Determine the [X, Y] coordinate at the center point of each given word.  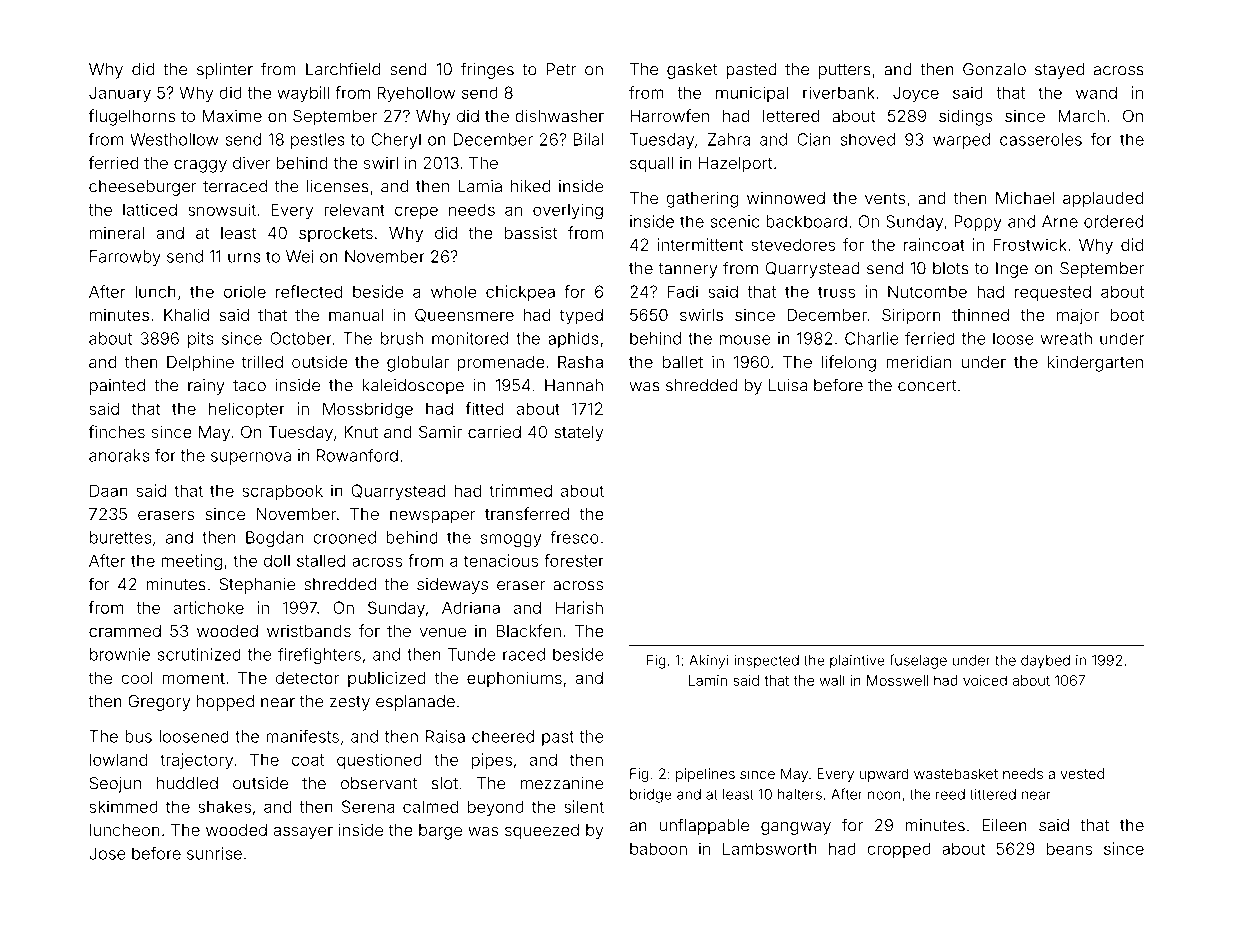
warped [961, 141]
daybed [1045, 662]
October [301, 338]
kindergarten [1095, 363]
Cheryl [396, 141]
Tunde [472, 654]
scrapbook [282, 492]
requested [1053, 293]
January [120, 94]
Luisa [788, 385]
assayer [303, 833]
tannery [688, 270]
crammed [125, 631]
